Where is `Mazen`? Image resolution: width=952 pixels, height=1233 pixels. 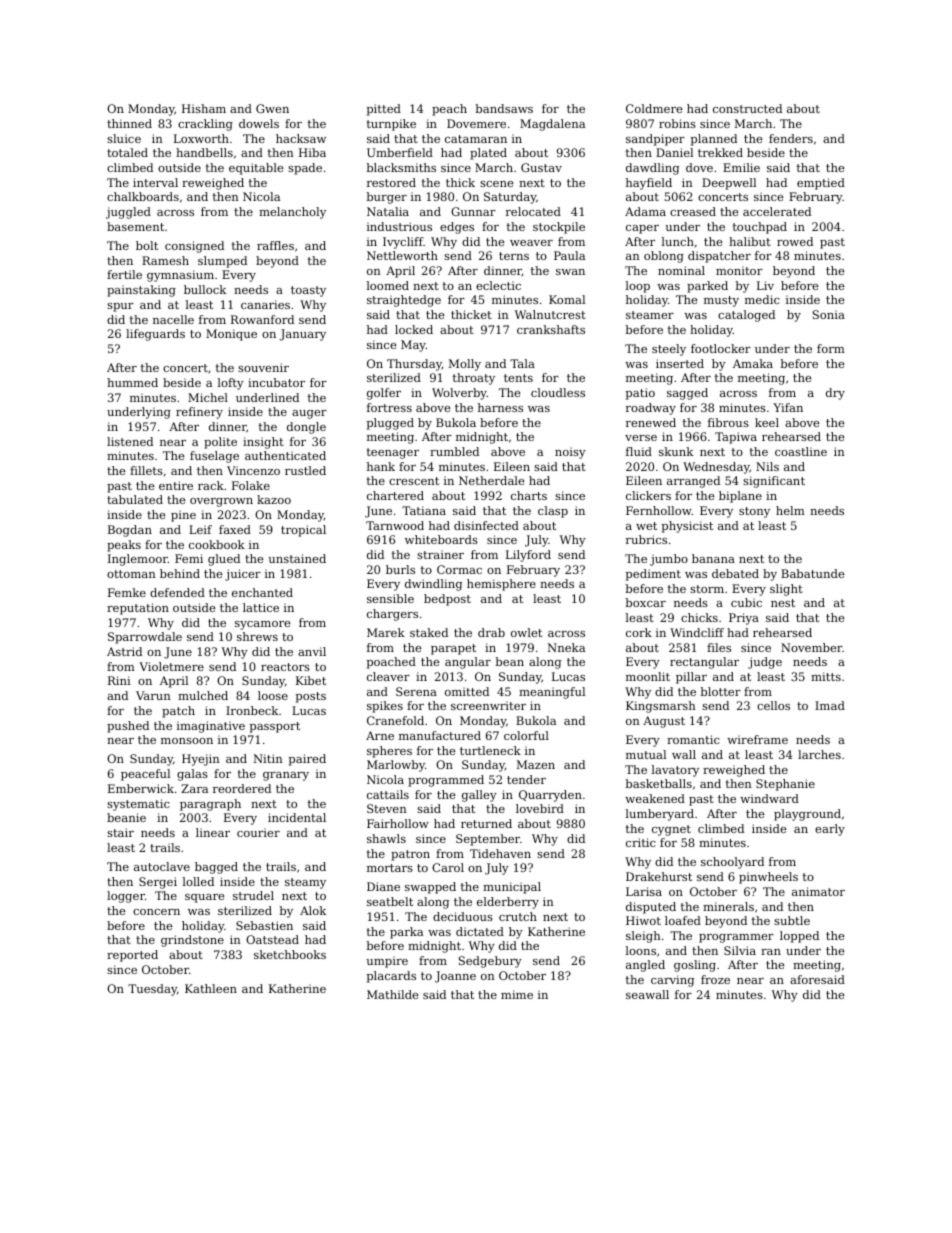
Mazen is located at coordinates (536, 764).
